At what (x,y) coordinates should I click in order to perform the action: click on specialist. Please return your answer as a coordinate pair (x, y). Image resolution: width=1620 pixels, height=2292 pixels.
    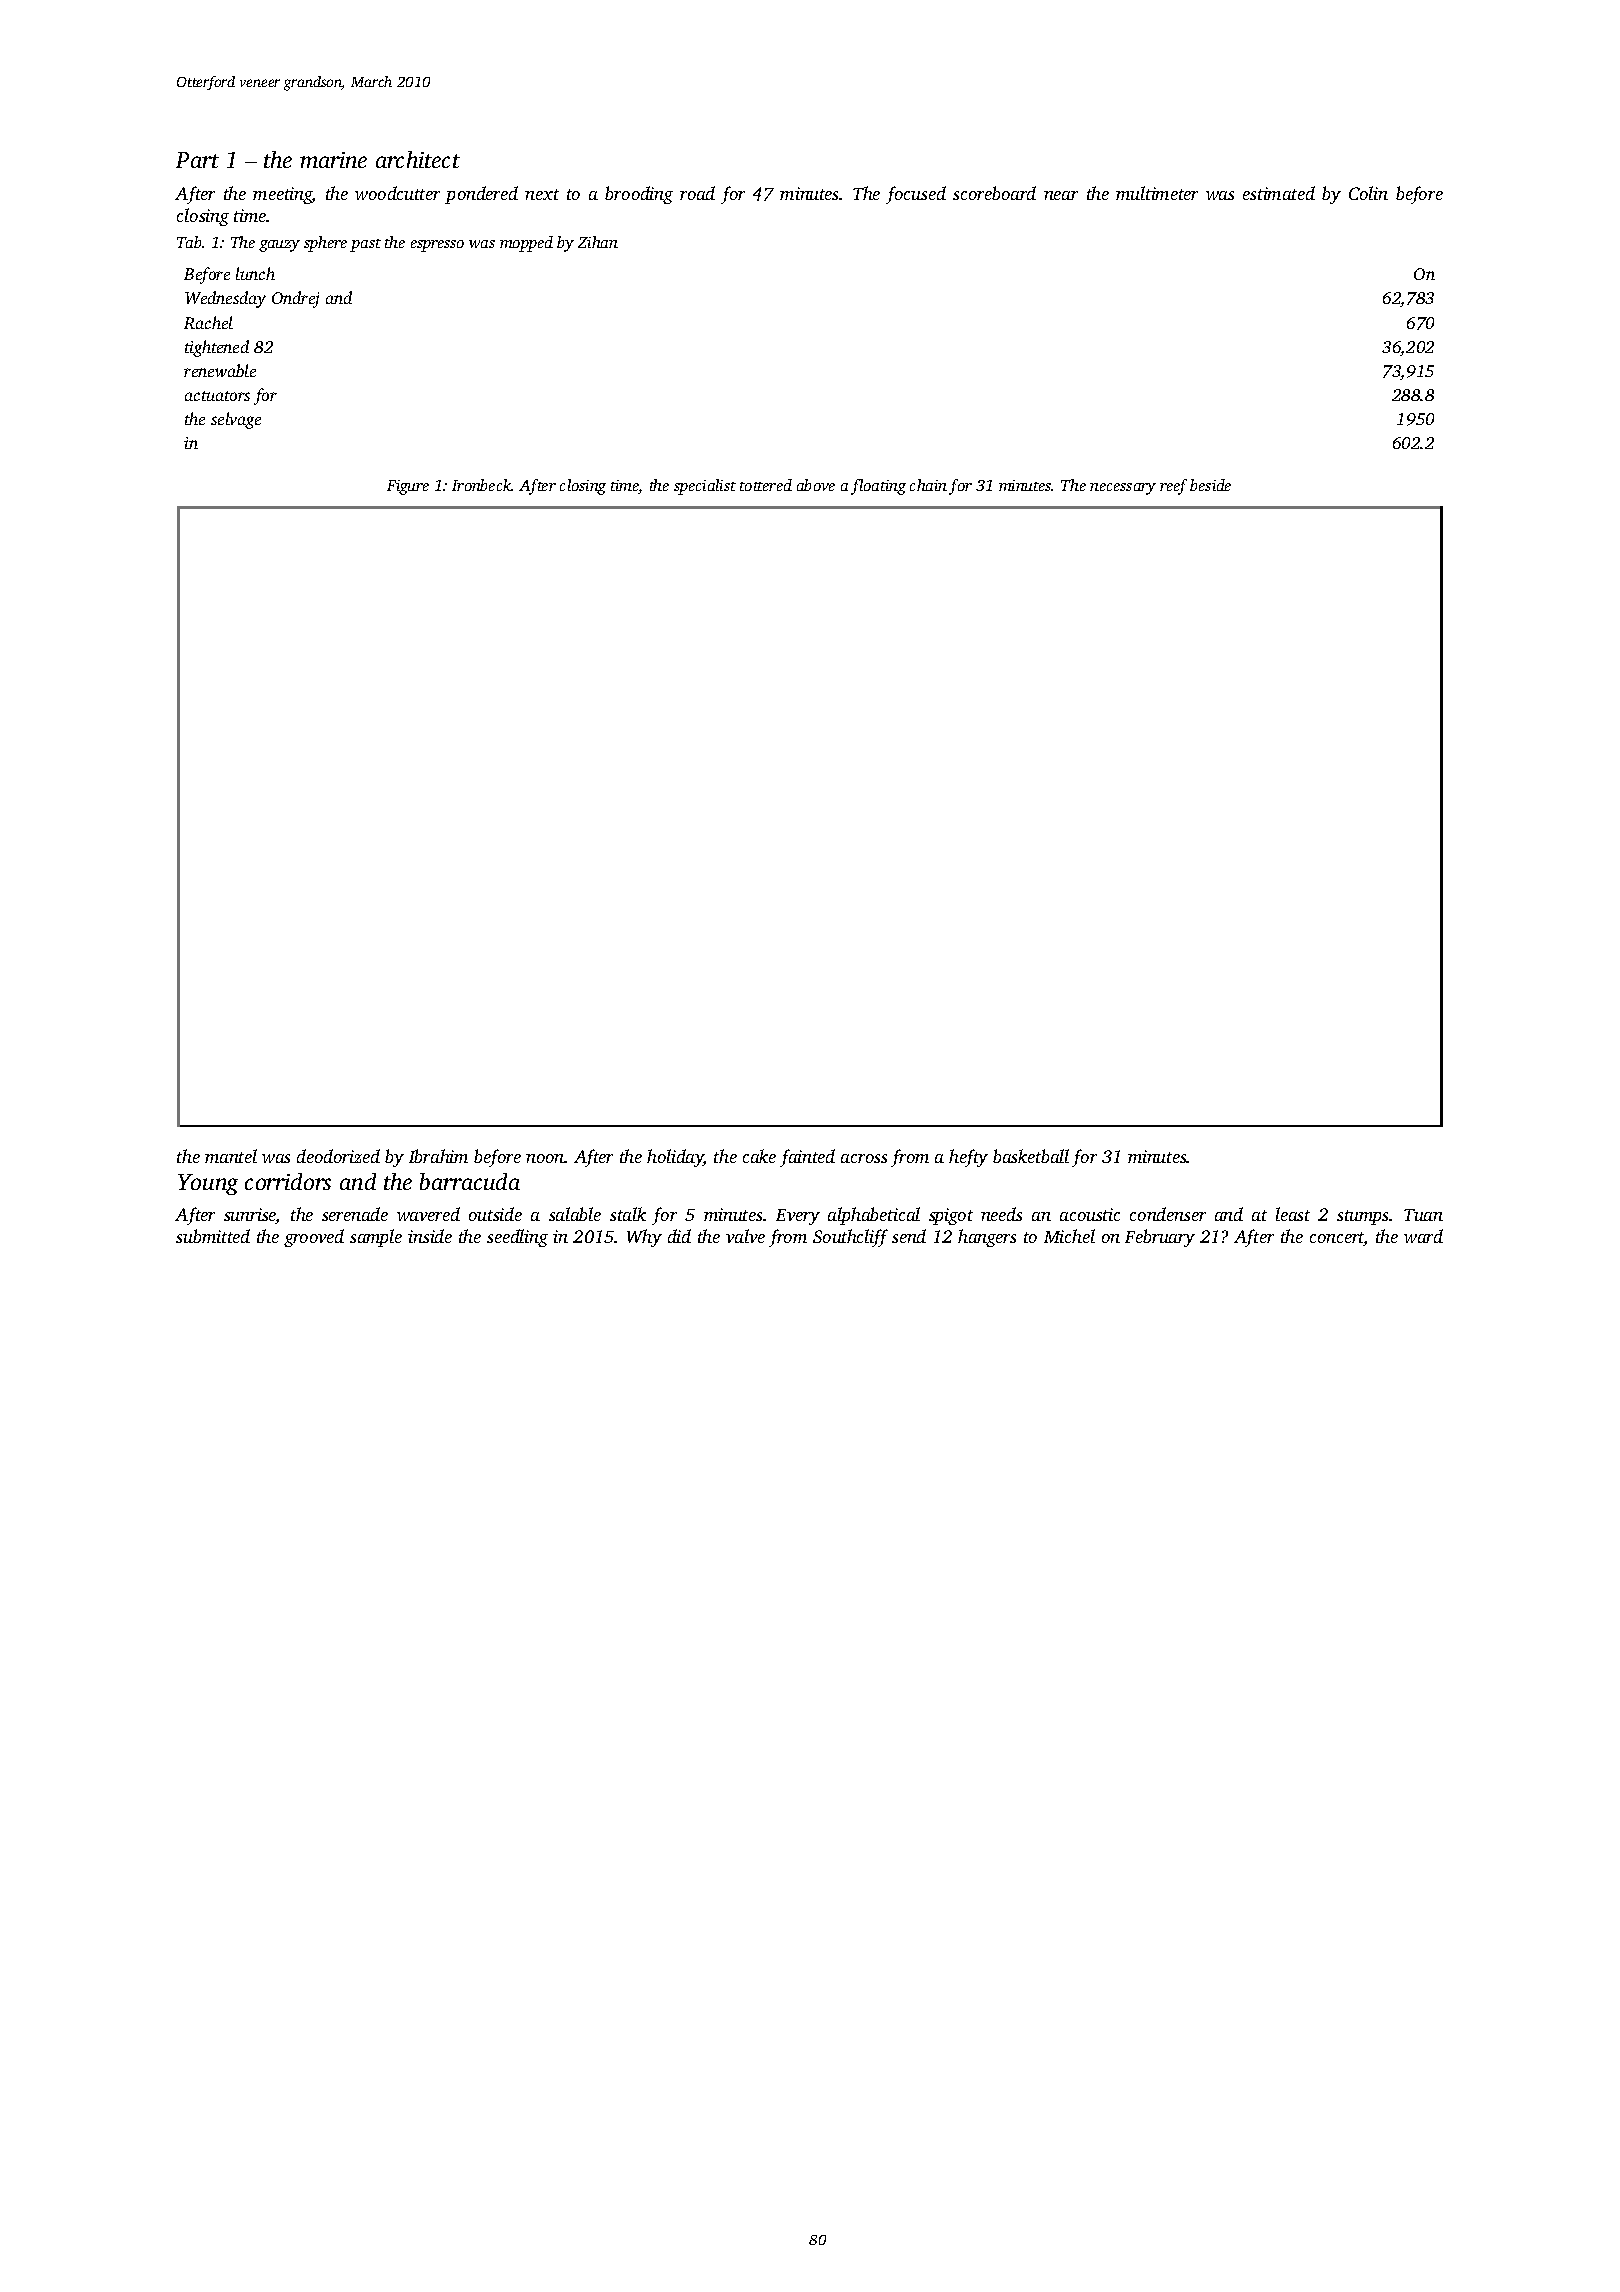
    Looking at the image, I should click on (705, 487).
